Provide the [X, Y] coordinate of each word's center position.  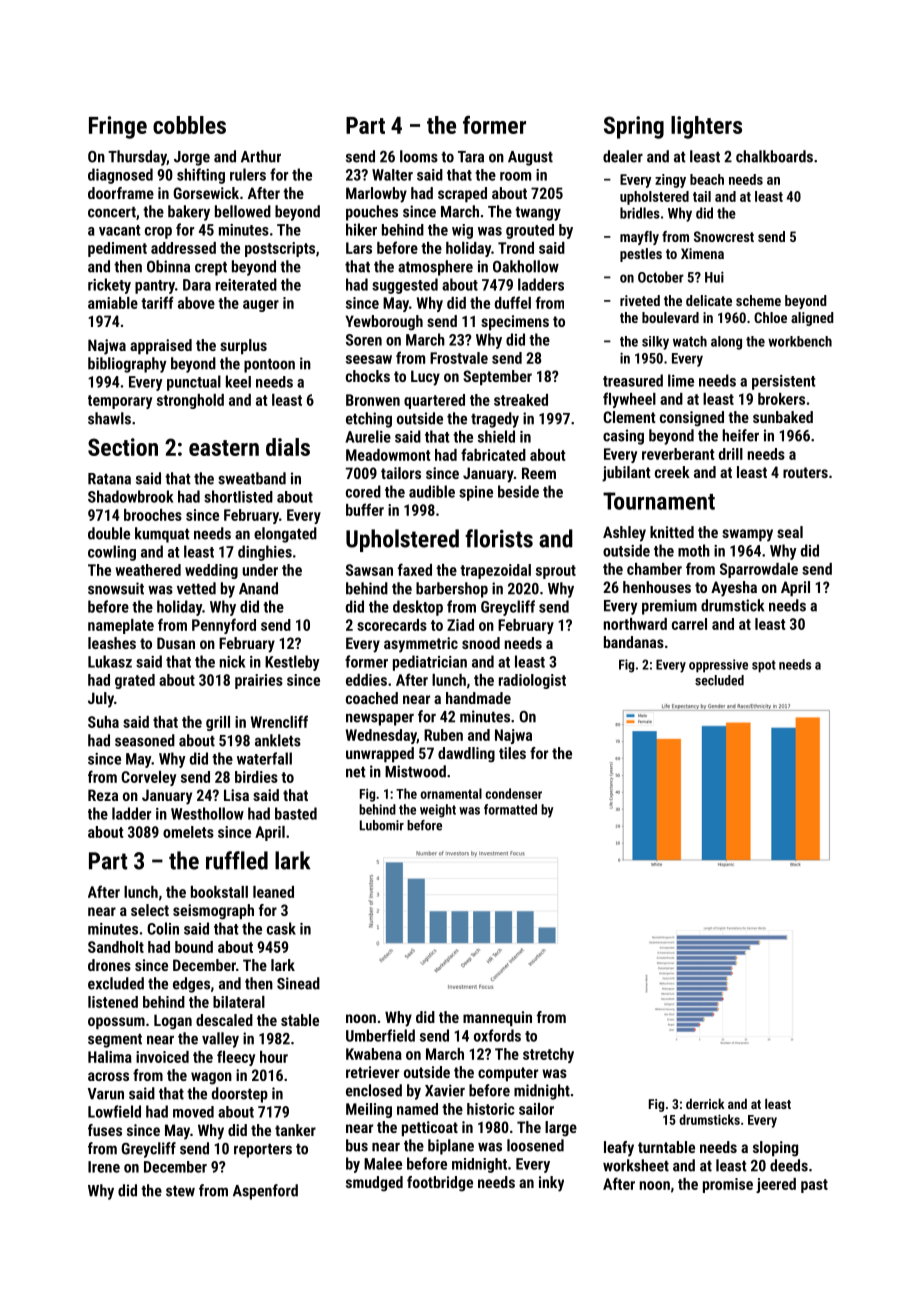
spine [476, 493]
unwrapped [380, 754]
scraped [462, 194]
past [814, 1186]
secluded [719, 680]
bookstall [219, 892]
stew [180, 1191]
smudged [374, 1184]
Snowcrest [724, 236]
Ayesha [734, 589]
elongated [285, 535]
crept [211, 269]
